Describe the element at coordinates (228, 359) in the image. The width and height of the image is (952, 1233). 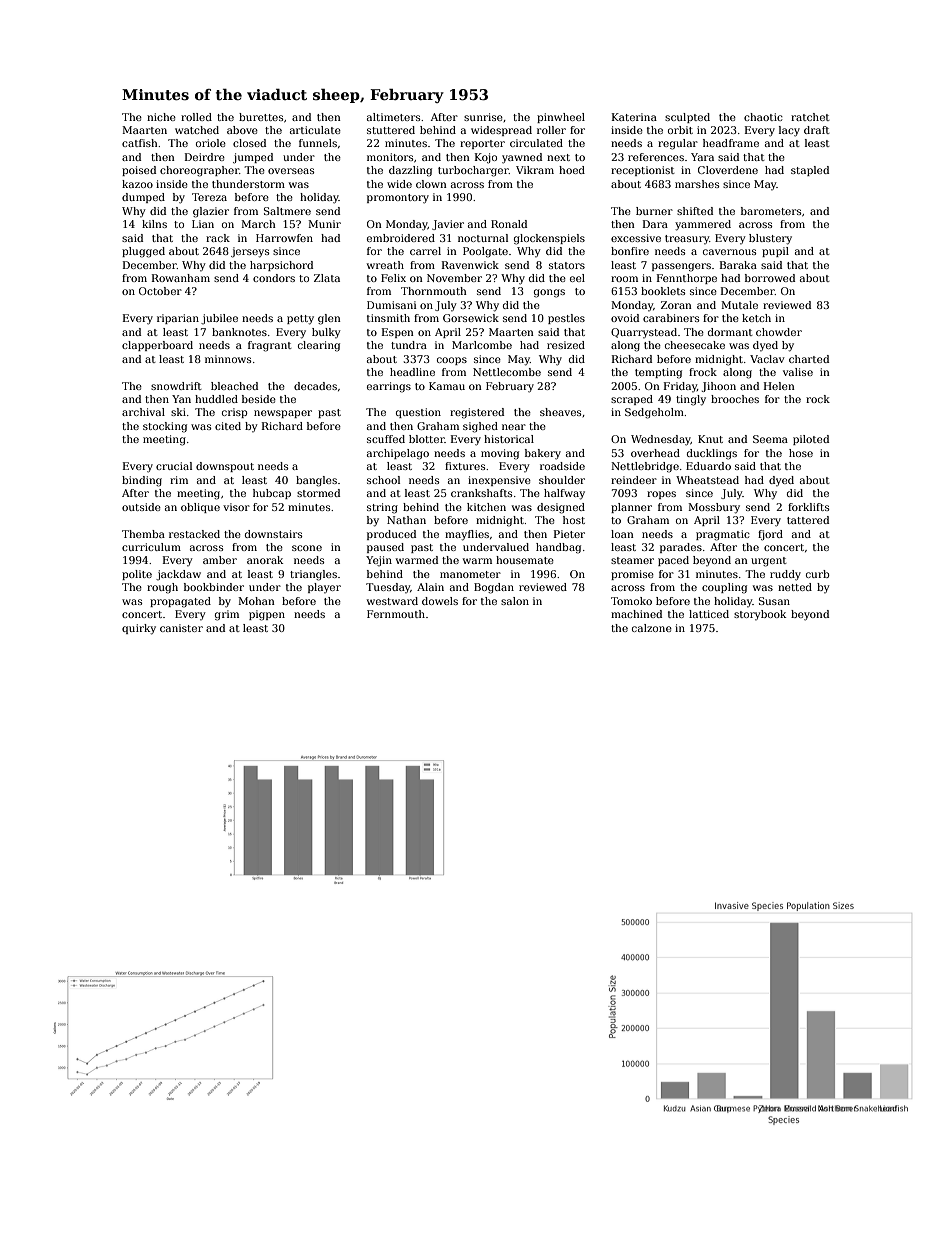
I see `minnows` at that location.
